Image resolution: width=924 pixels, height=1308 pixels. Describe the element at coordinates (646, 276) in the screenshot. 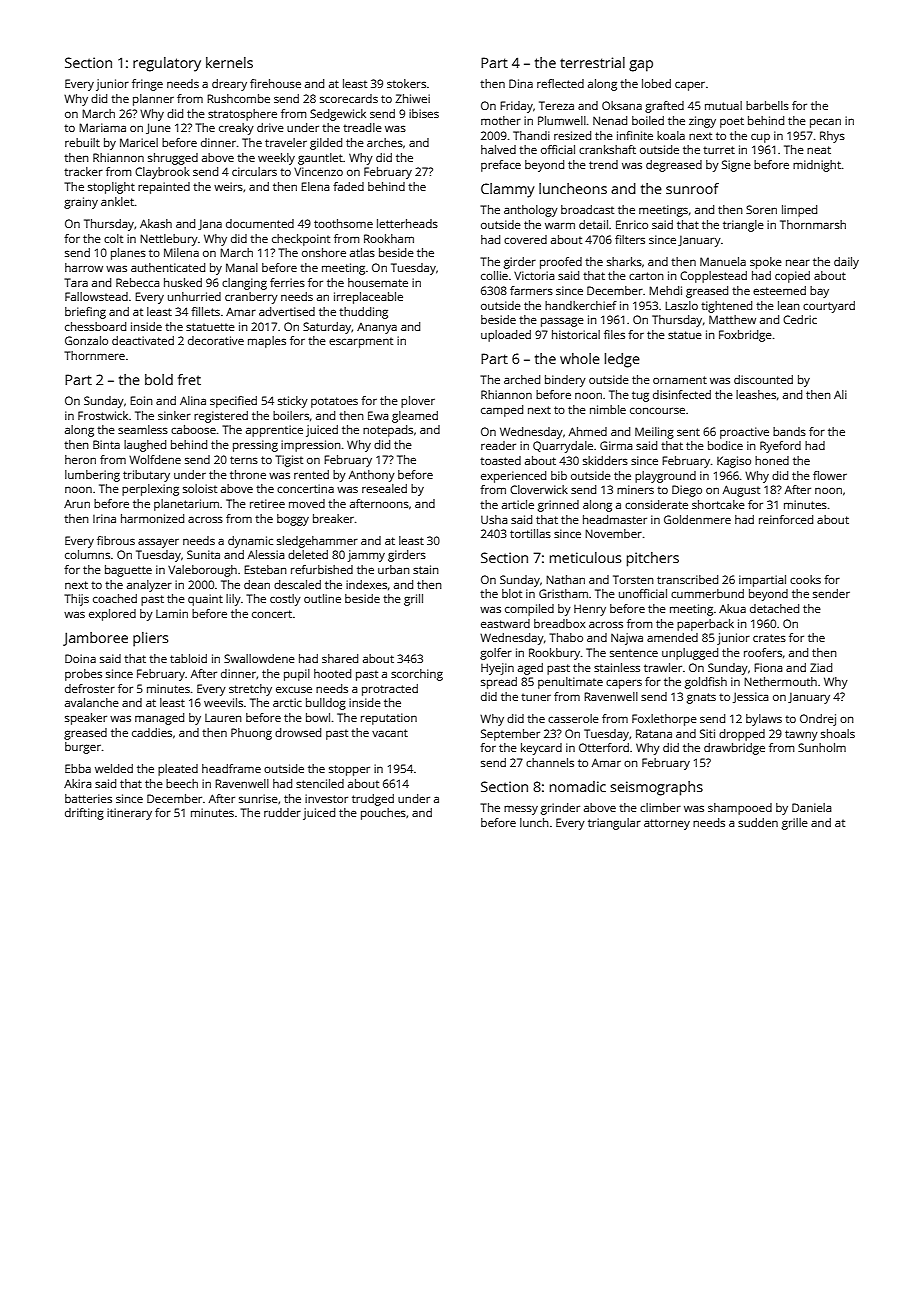

I see `carton` at that location.
